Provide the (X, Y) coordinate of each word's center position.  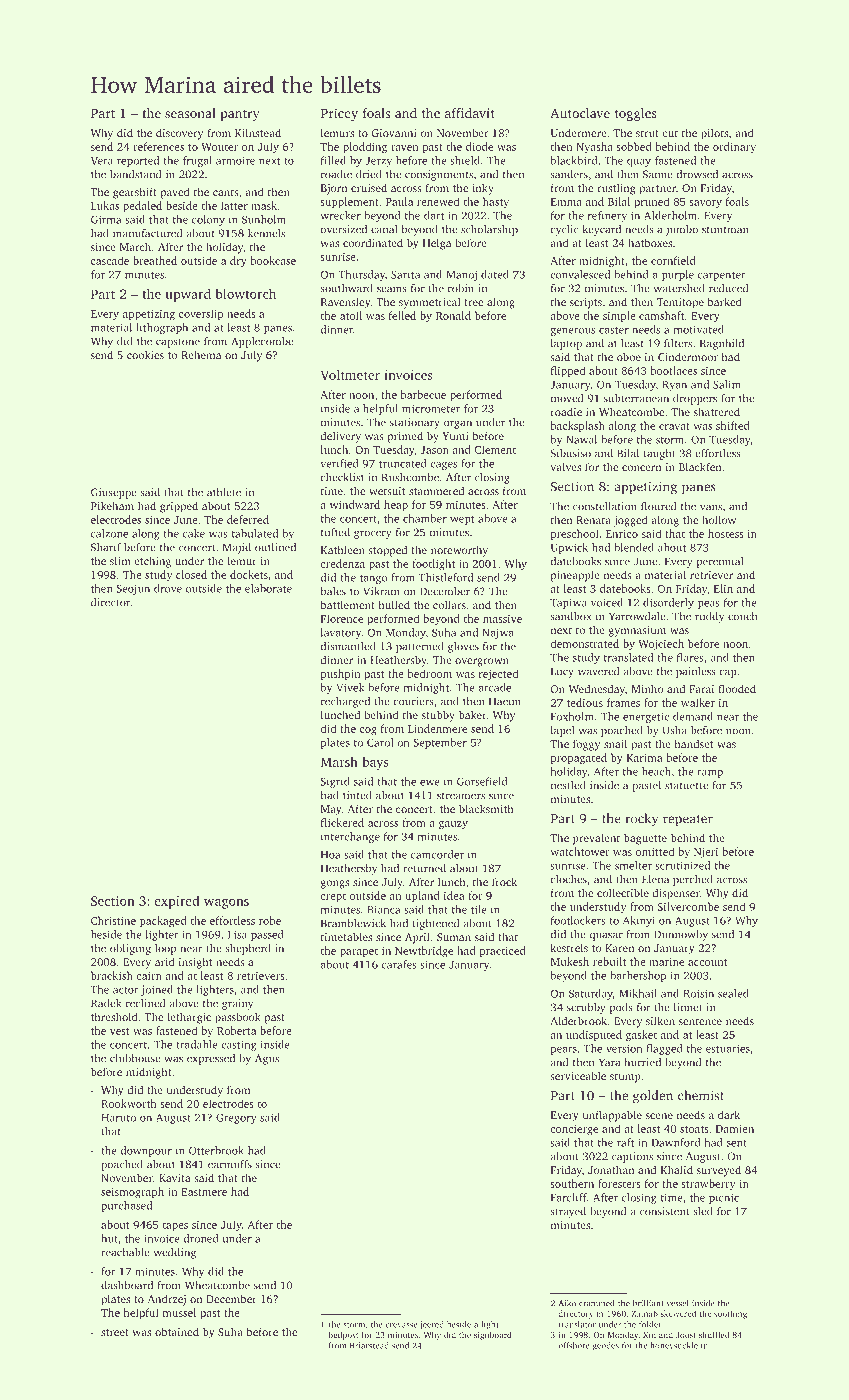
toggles (635, 114)
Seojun (133, 589)
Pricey (339, 114)
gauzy (453, 825)
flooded (737, 688)
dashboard (127, 1285)
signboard (493, 1335)
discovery (179, 134)
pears (564, 1051)
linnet (688, 1007)
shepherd (248, 949)
